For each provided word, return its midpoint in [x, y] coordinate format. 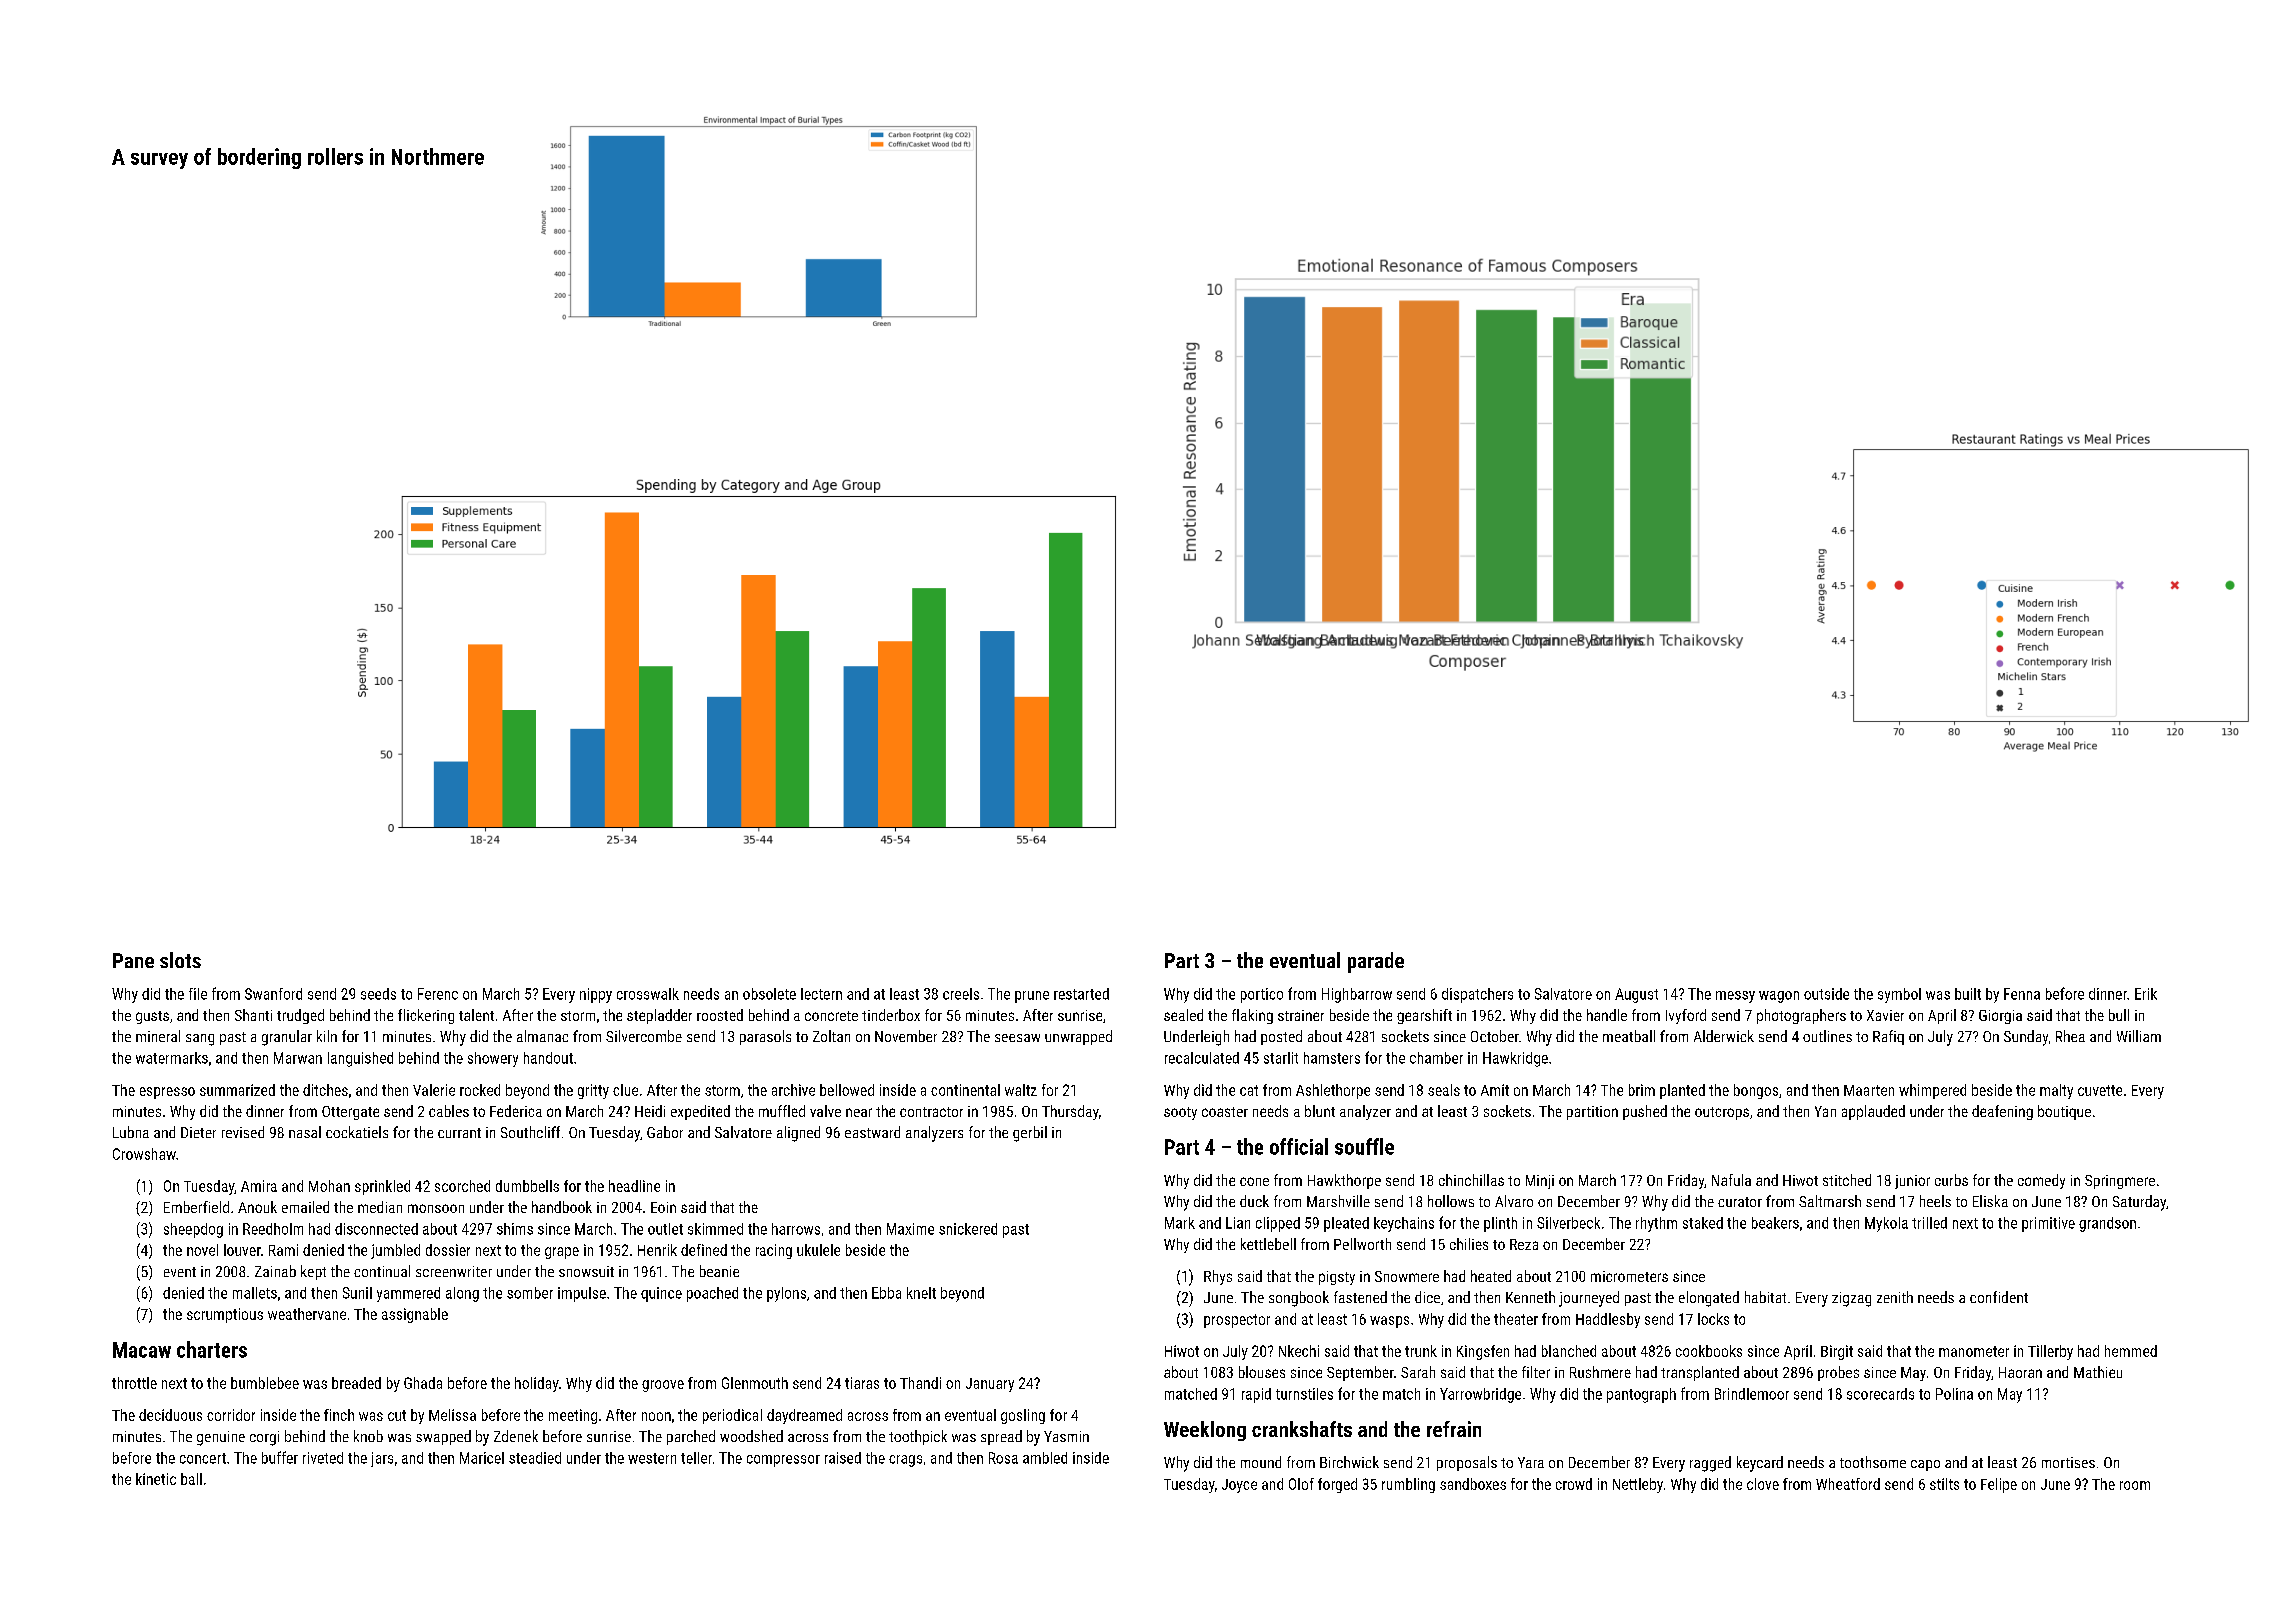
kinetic [156, 1479]
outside [1826, 994]
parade [1376, 962]
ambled [1045, 1458]
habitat [1765, 1297]
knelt [921, 1293]
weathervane [307, 1314]
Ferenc [438, 994]
